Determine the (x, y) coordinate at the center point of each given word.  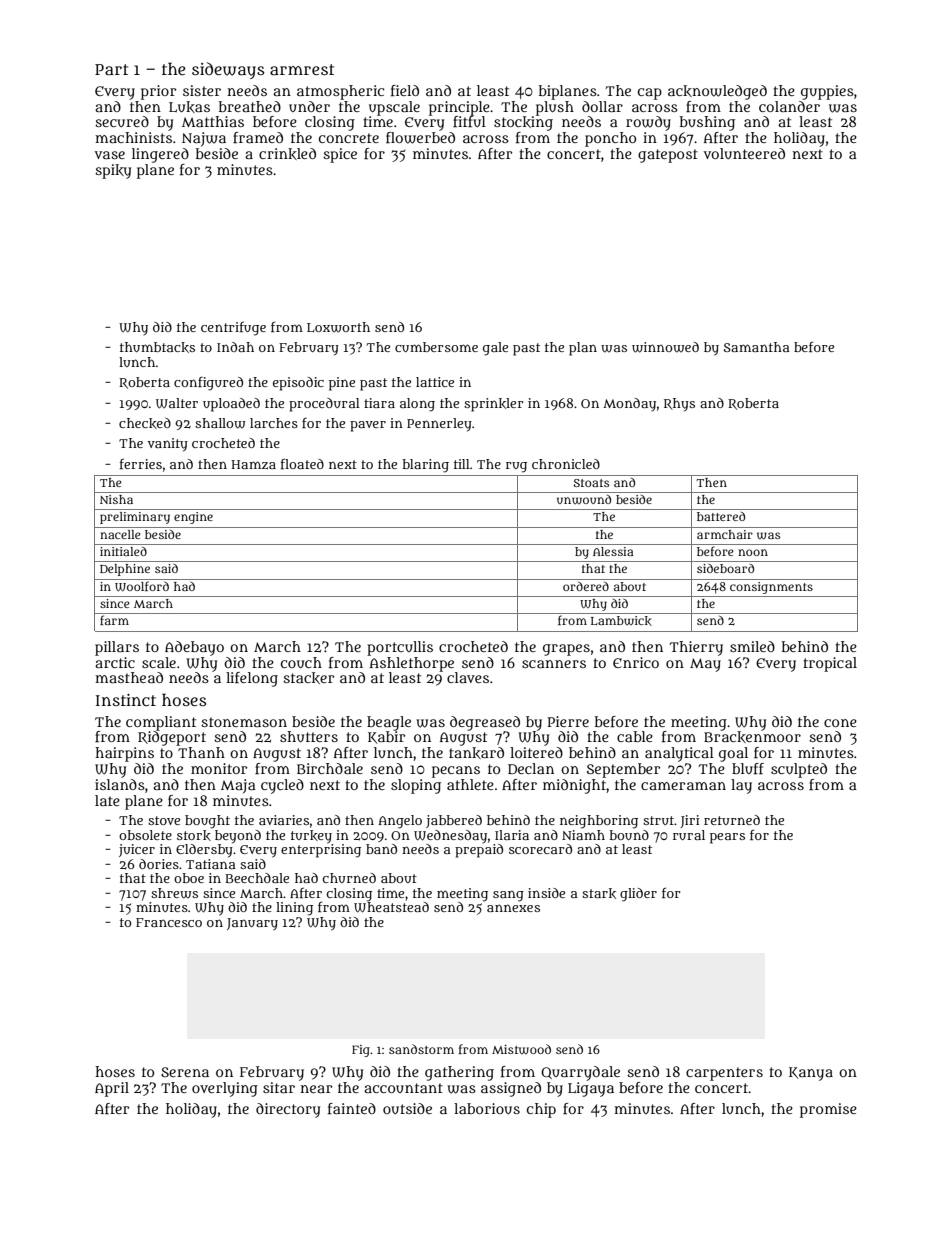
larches (274, 423)
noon (753, 552)
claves (468, 677)
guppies (827, 92)
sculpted (799, 770)
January (252, 924)
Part (111, 69)
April (112, 1089)
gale (495, 349)
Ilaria (512, 835)
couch (301, 662)
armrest (302, 69)
